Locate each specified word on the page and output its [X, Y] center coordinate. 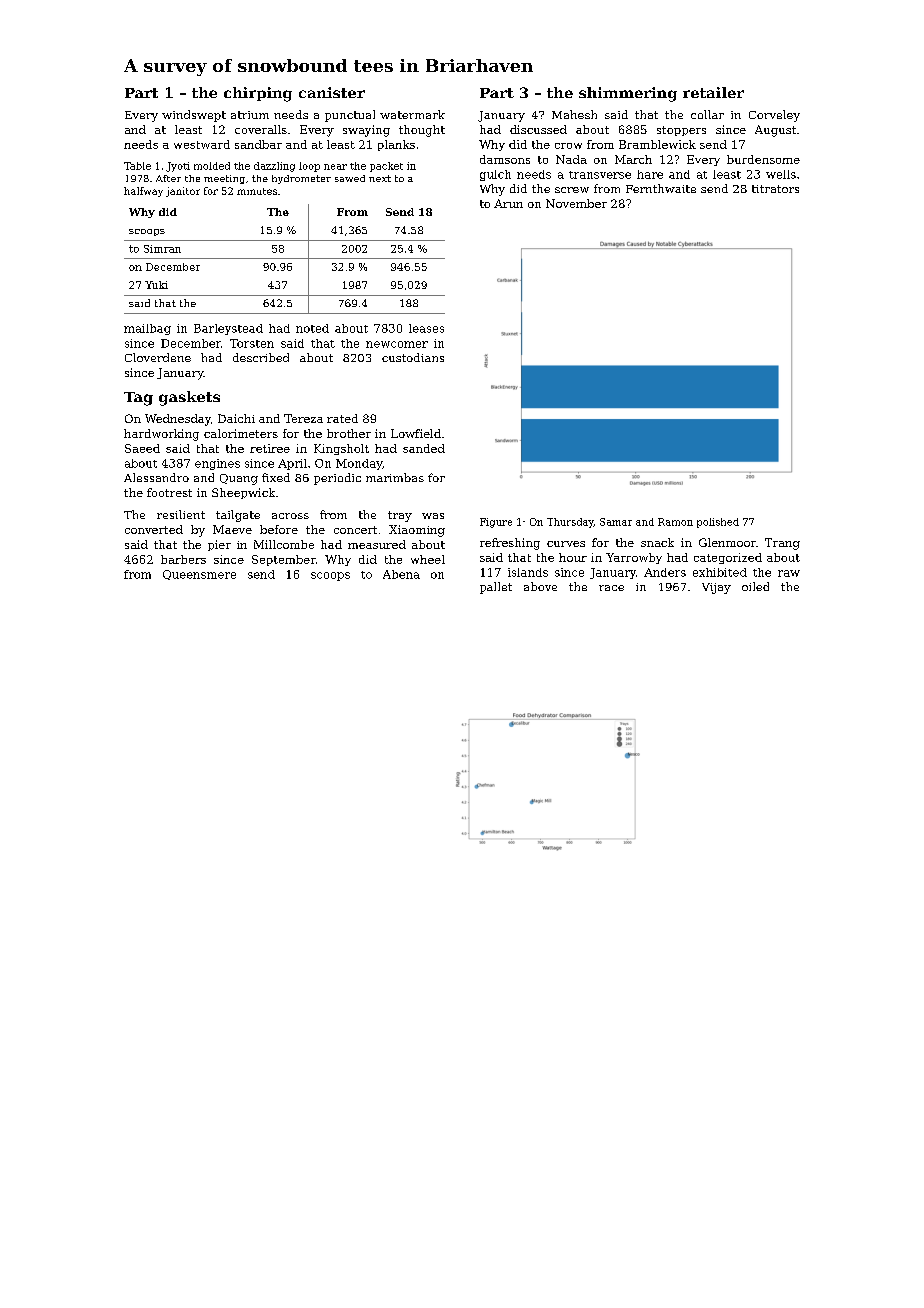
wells [781, 174]
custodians [413, 357]
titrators [775, 189]
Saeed [142, 448]
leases [426, 328]
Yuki [156, 285]
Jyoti [178, 167]
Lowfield [416, 433]
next [380, 178]
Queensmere [199, 575]
